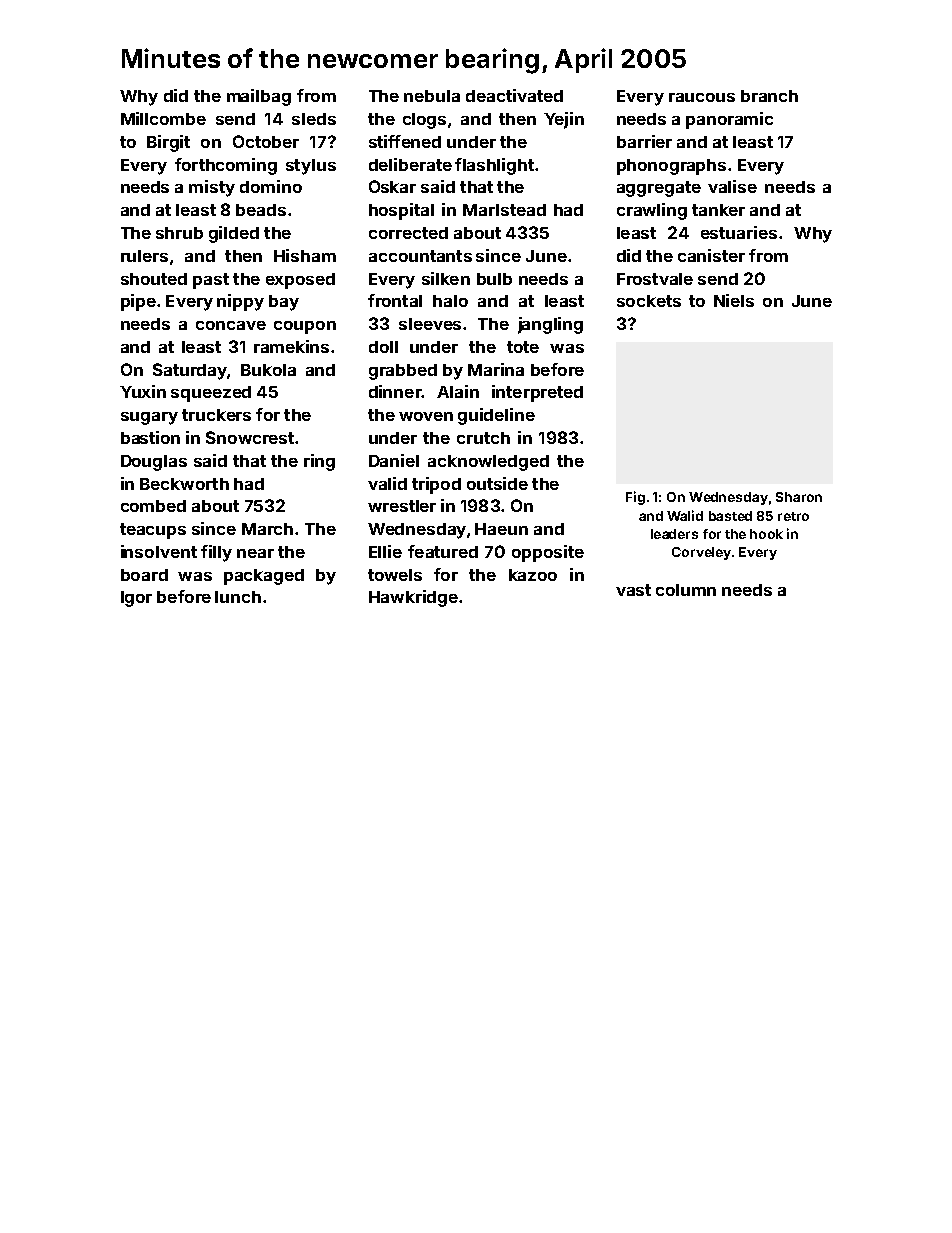 The width and height of the screenshot is (952, 1233). What do you see at coordinates (732, 186) in the screenshot?
I see `valise` at bounding box center [732, 186].
